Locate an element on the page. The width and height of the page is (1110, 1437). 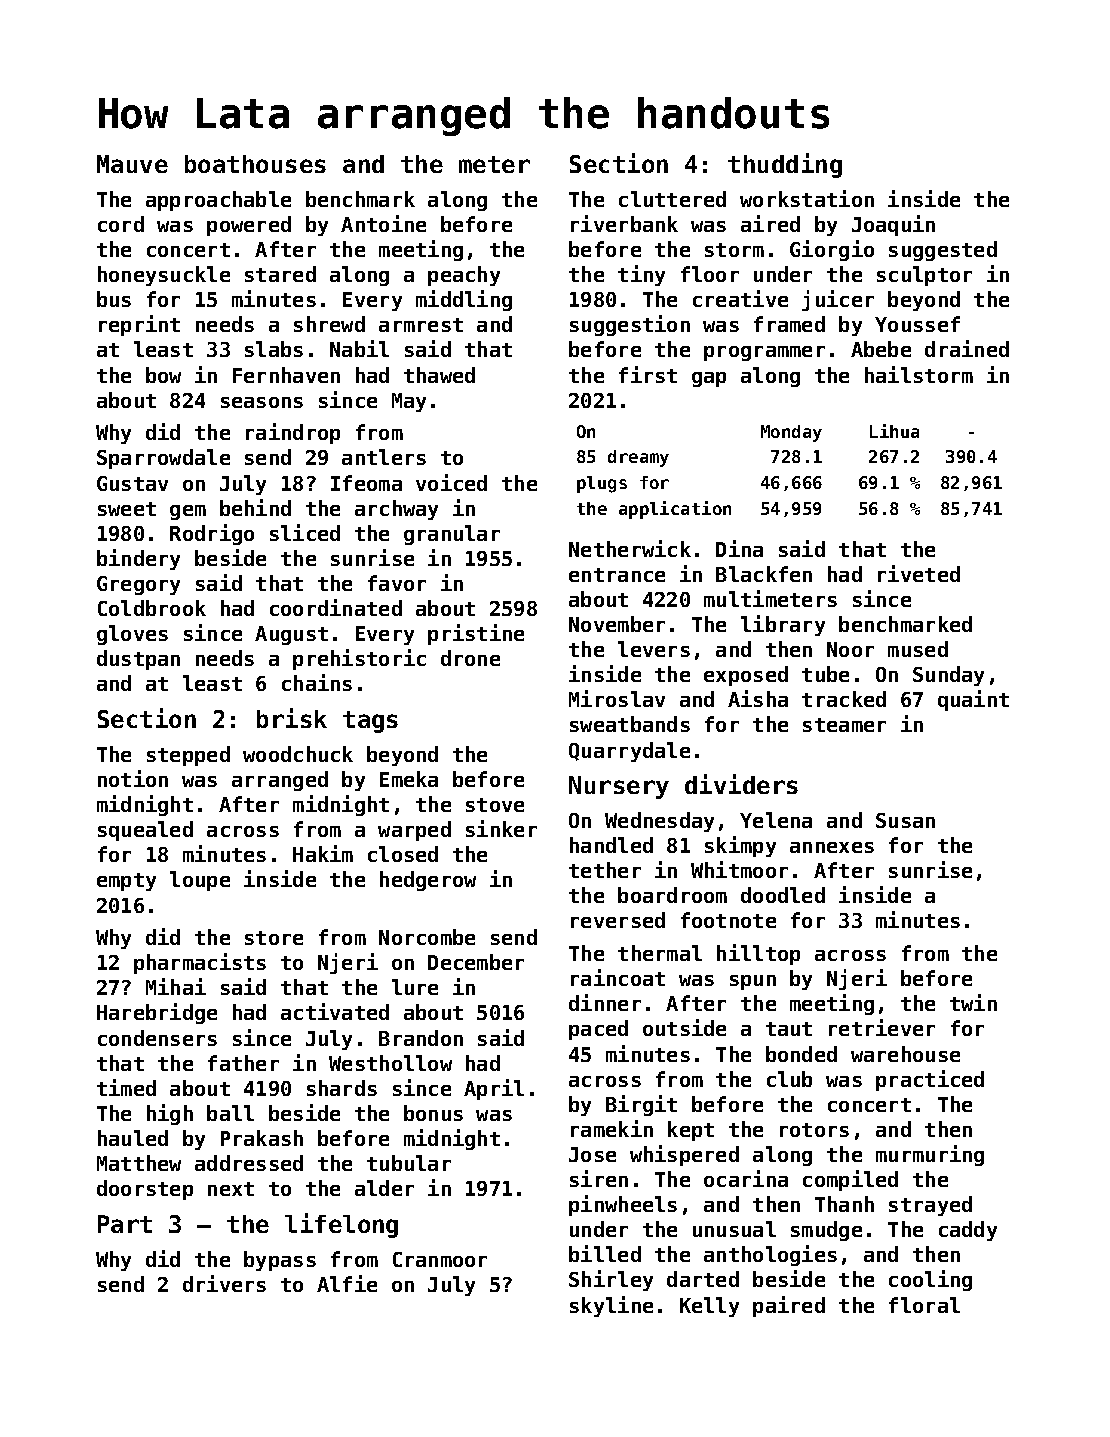
plugs is located at coordinates (602, 484).
